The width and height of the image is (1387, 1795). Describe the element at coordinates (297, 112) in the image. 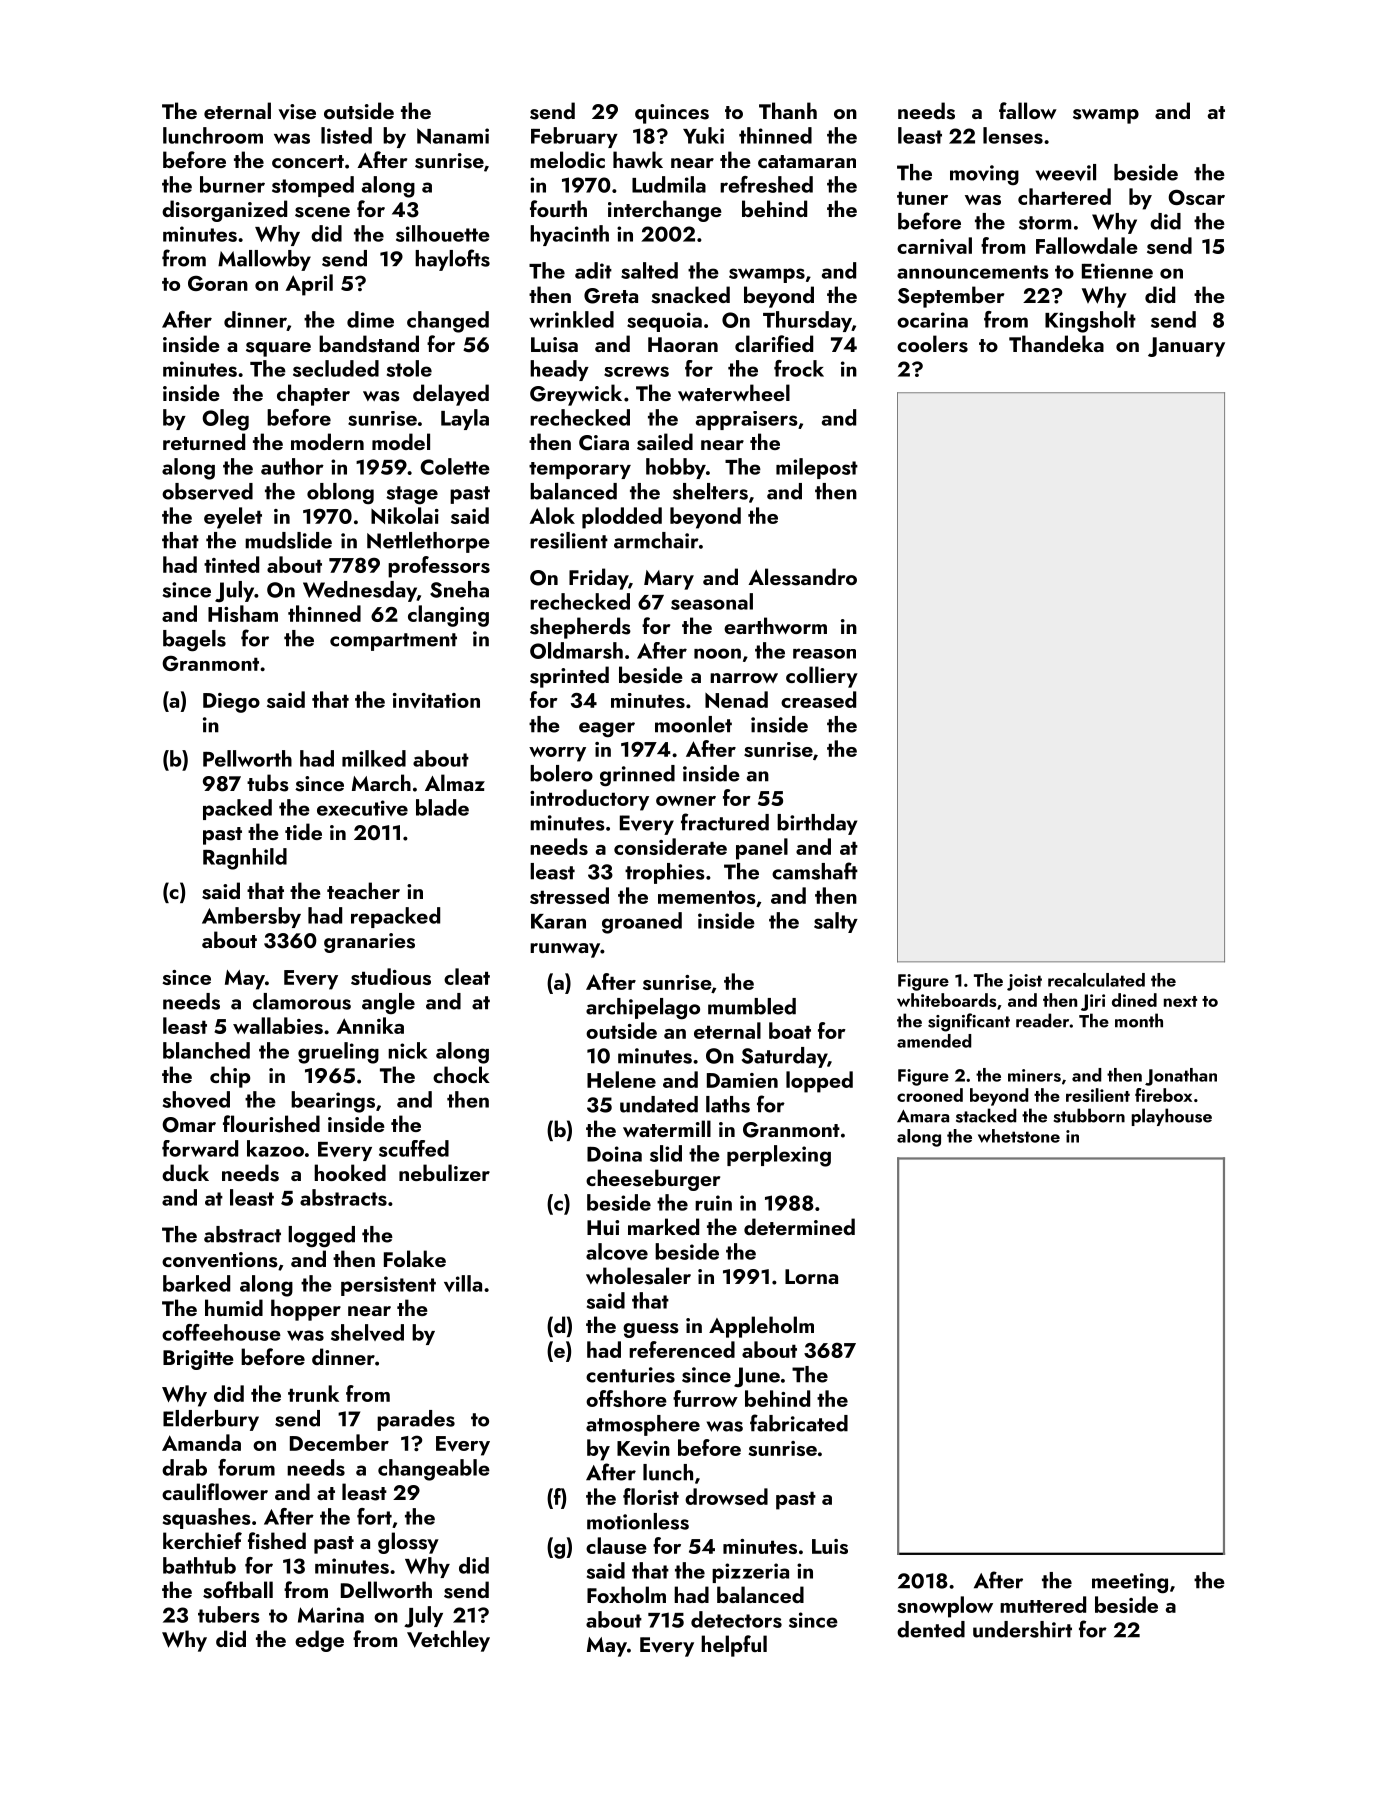

I see `vise` at that location.
